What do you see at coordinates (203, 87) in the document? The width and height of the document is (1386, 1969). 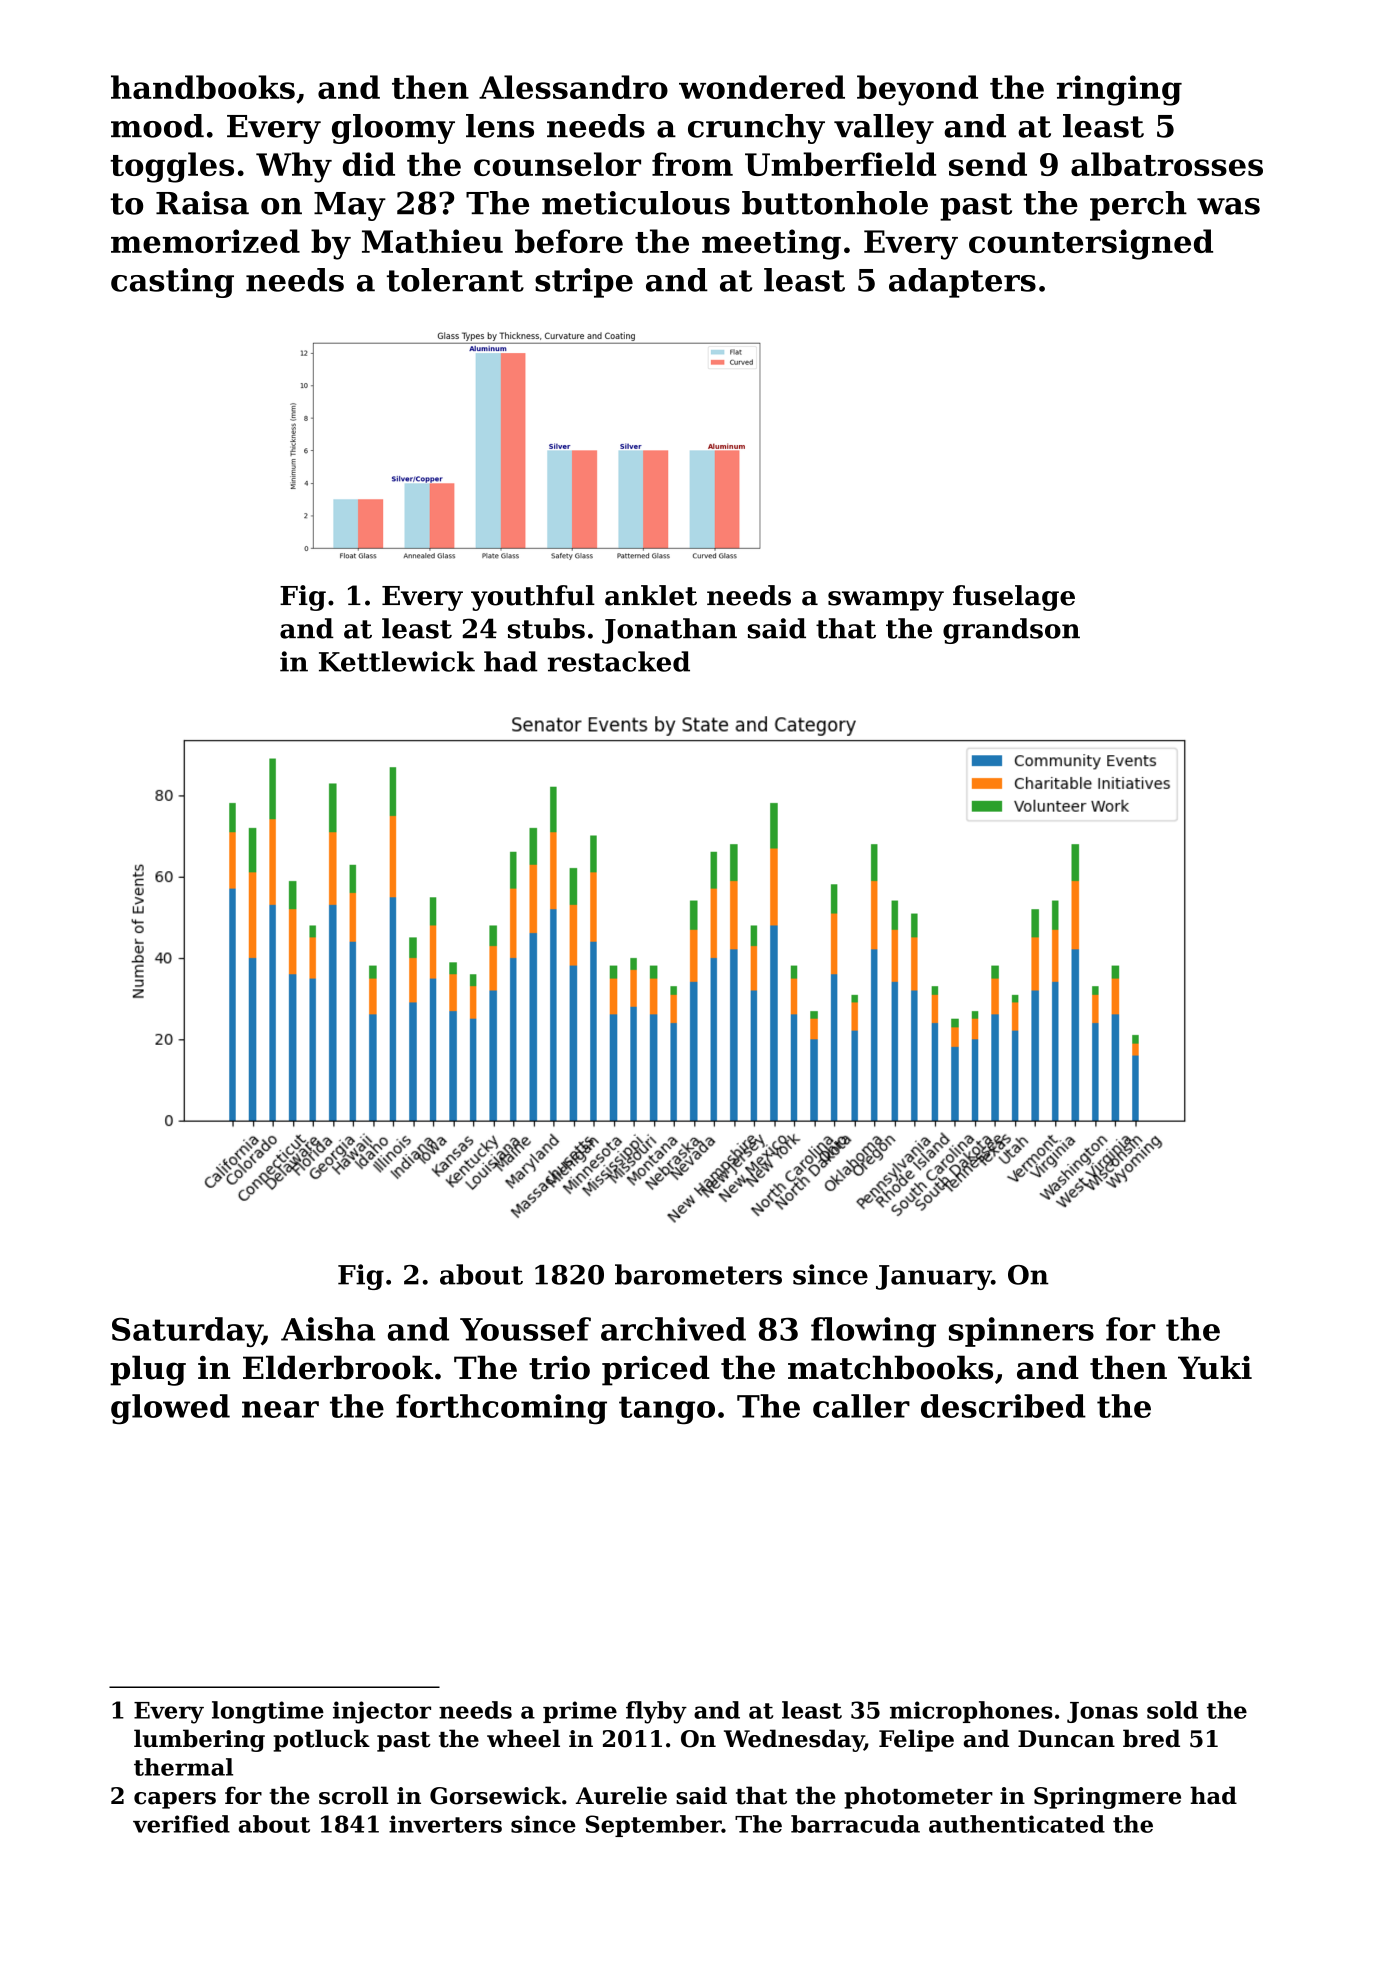 I see `handbooks` at bounding box center [203, 87].
